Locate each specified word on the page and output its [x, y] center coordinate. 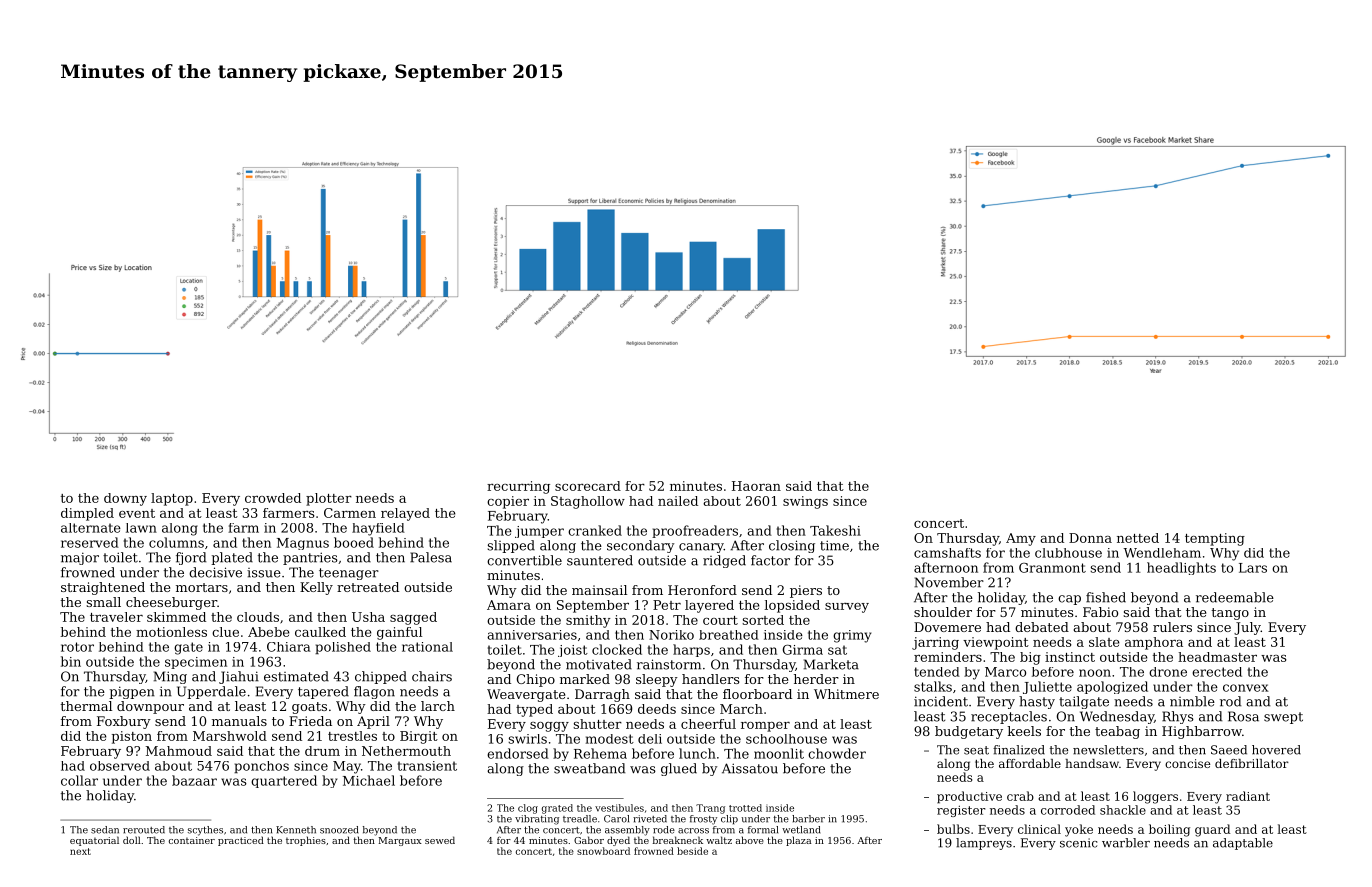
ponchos [261, 767]
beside [692, 851]
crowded [273, 498]
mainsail [599, 590]
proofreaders [695, 531]
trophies [306, 841]
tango [1230, 614]
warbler [1126, 843]
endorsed [518, 753]
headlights [1181, 568]
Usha [368, 617]
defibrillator [1252, 763]
